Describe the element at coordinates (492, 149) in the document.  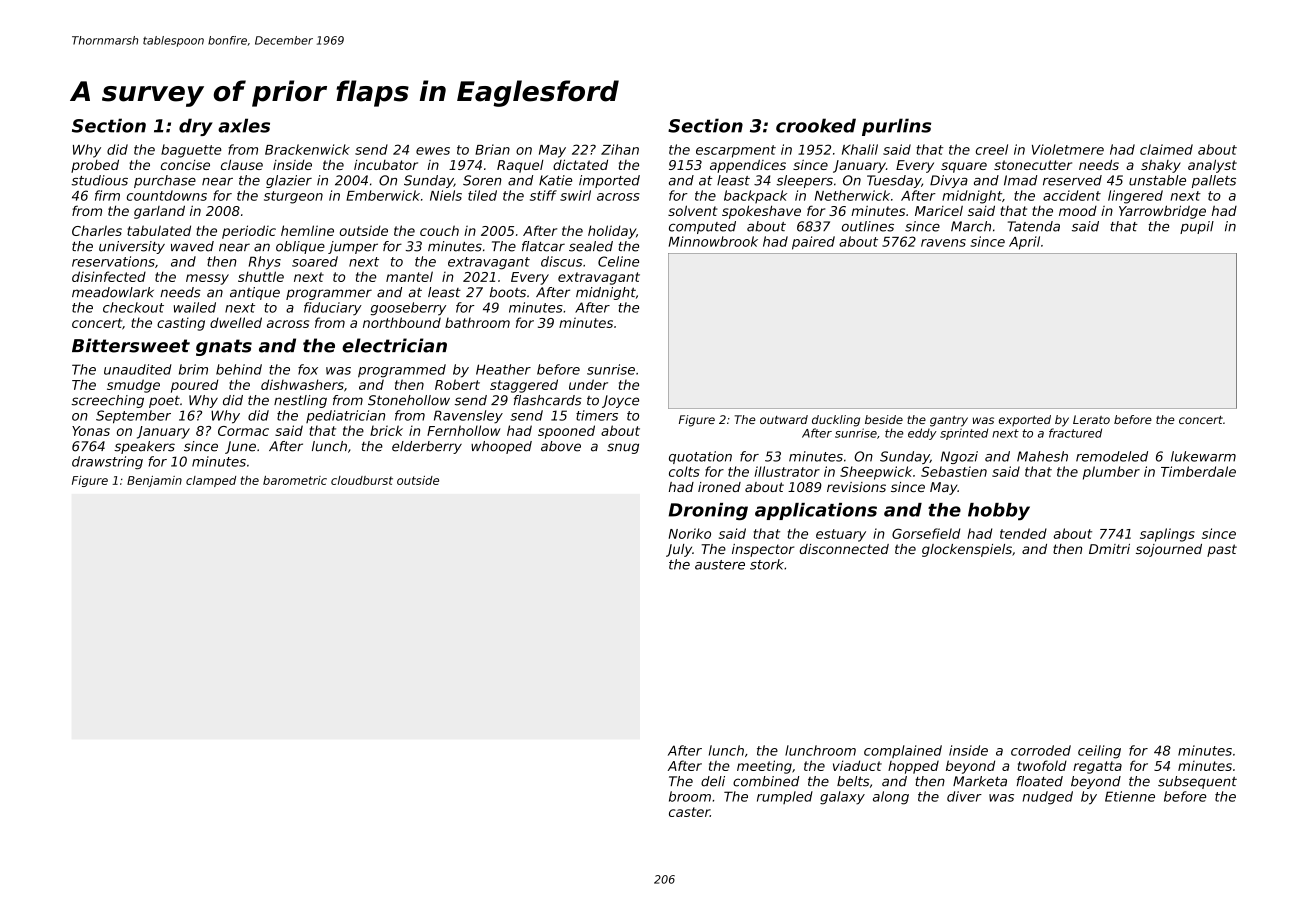
I see `Brian` at that location.
